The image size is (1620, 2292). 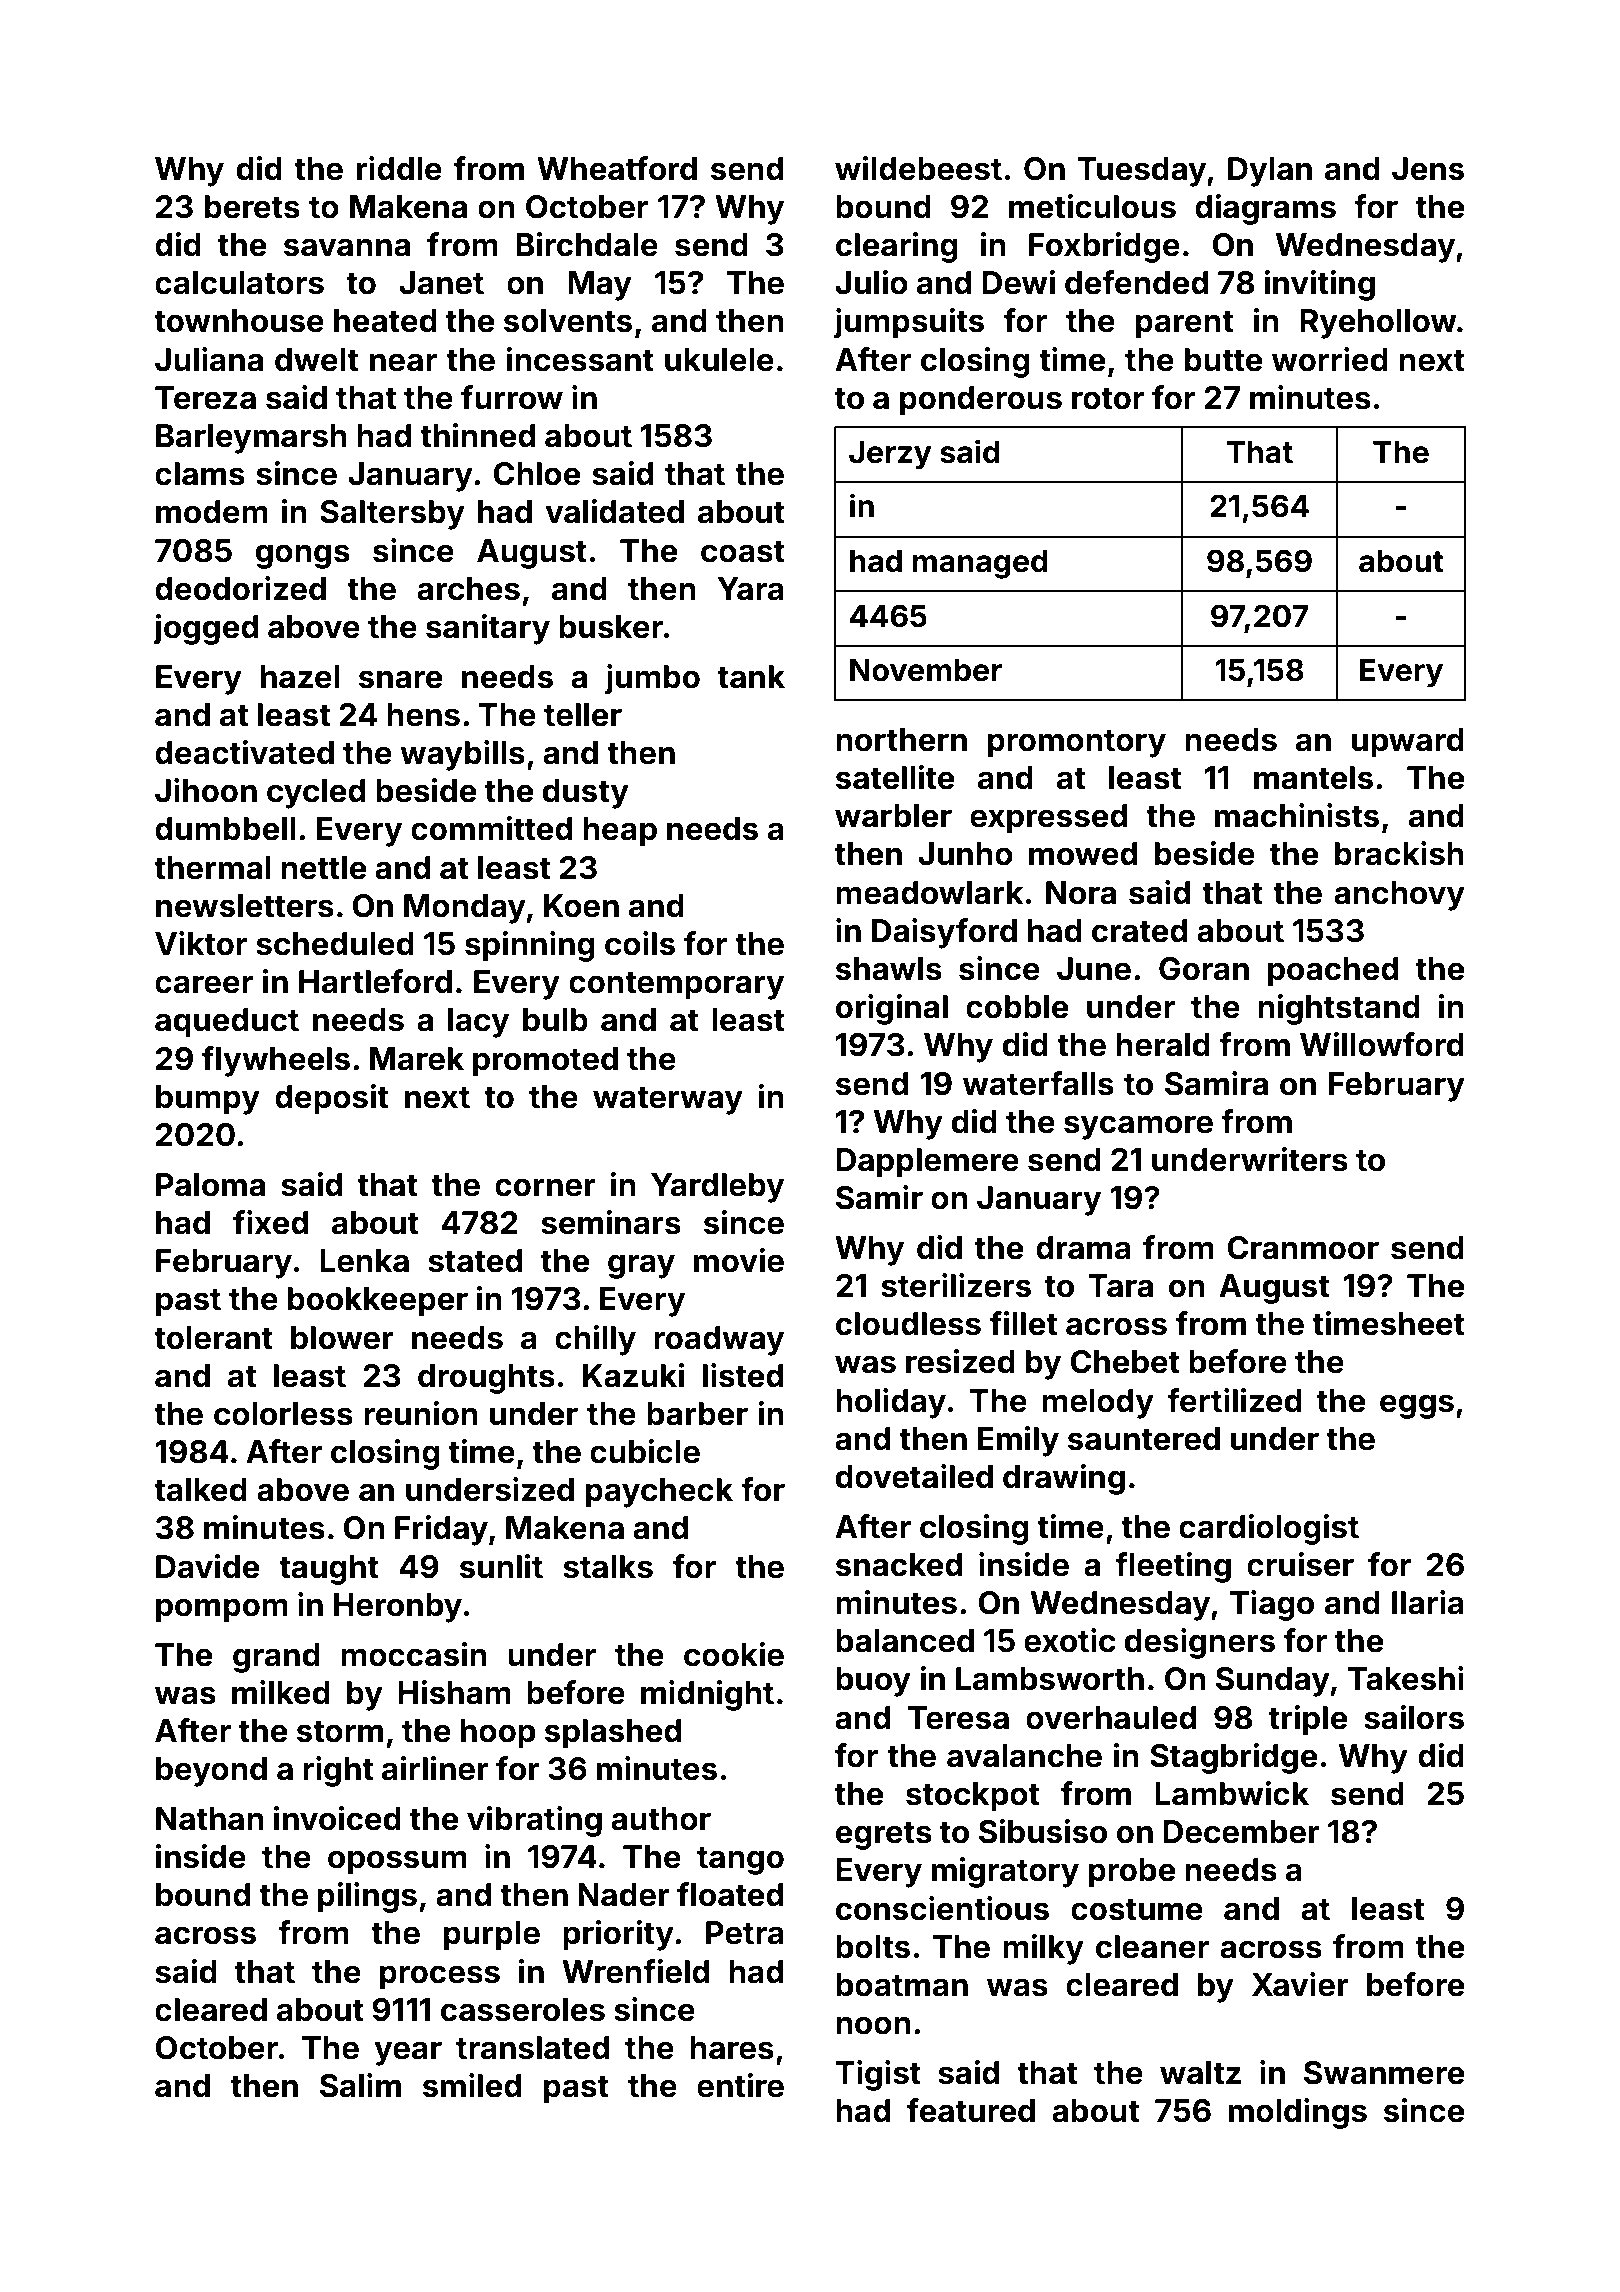 What do you see at coordinates (1417, 1406) in the page?
I see `eggs` at bounding box center [1417, 1406].
